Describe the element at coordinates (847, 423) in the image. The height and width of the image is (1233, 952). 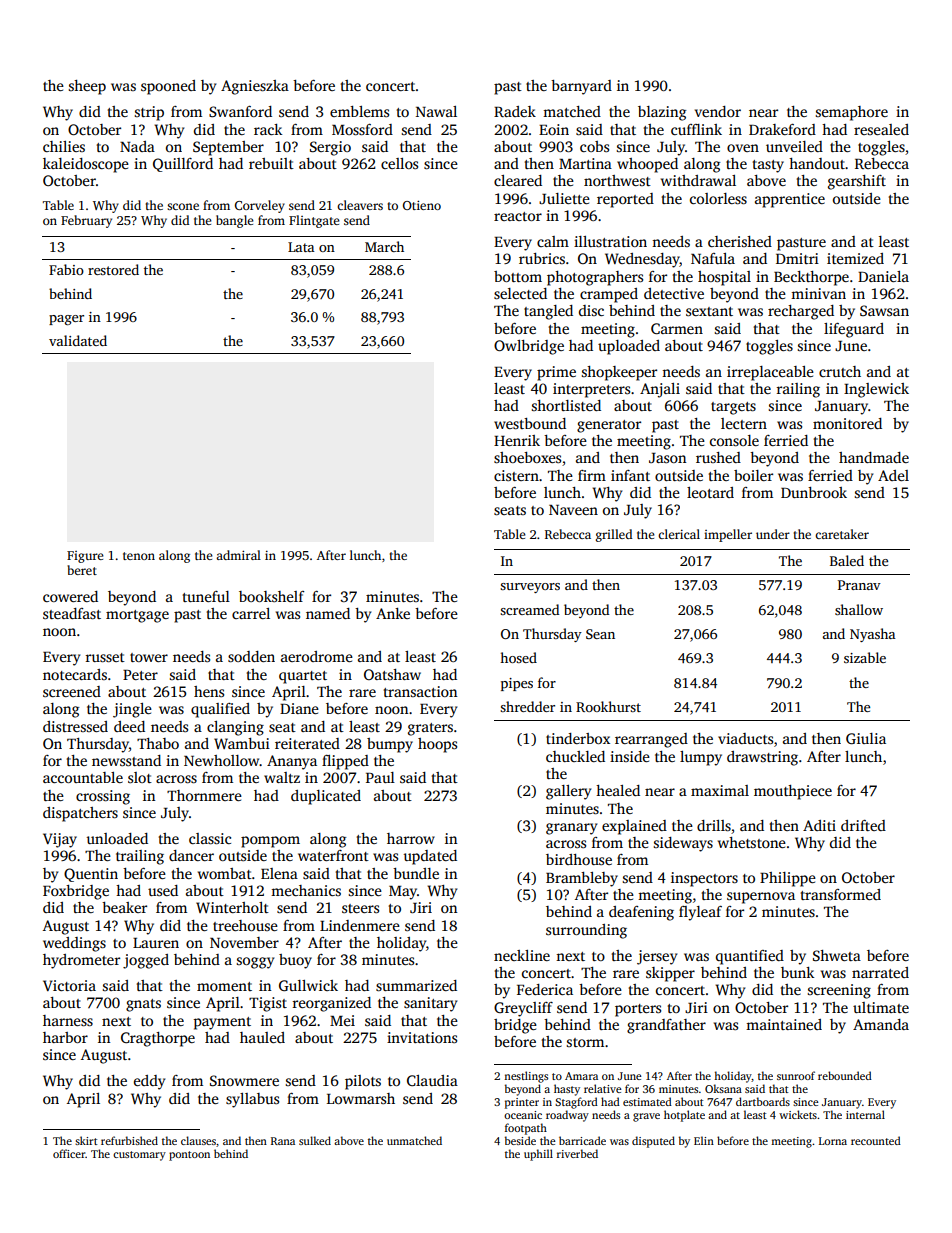
I see `monitored` at that location.
